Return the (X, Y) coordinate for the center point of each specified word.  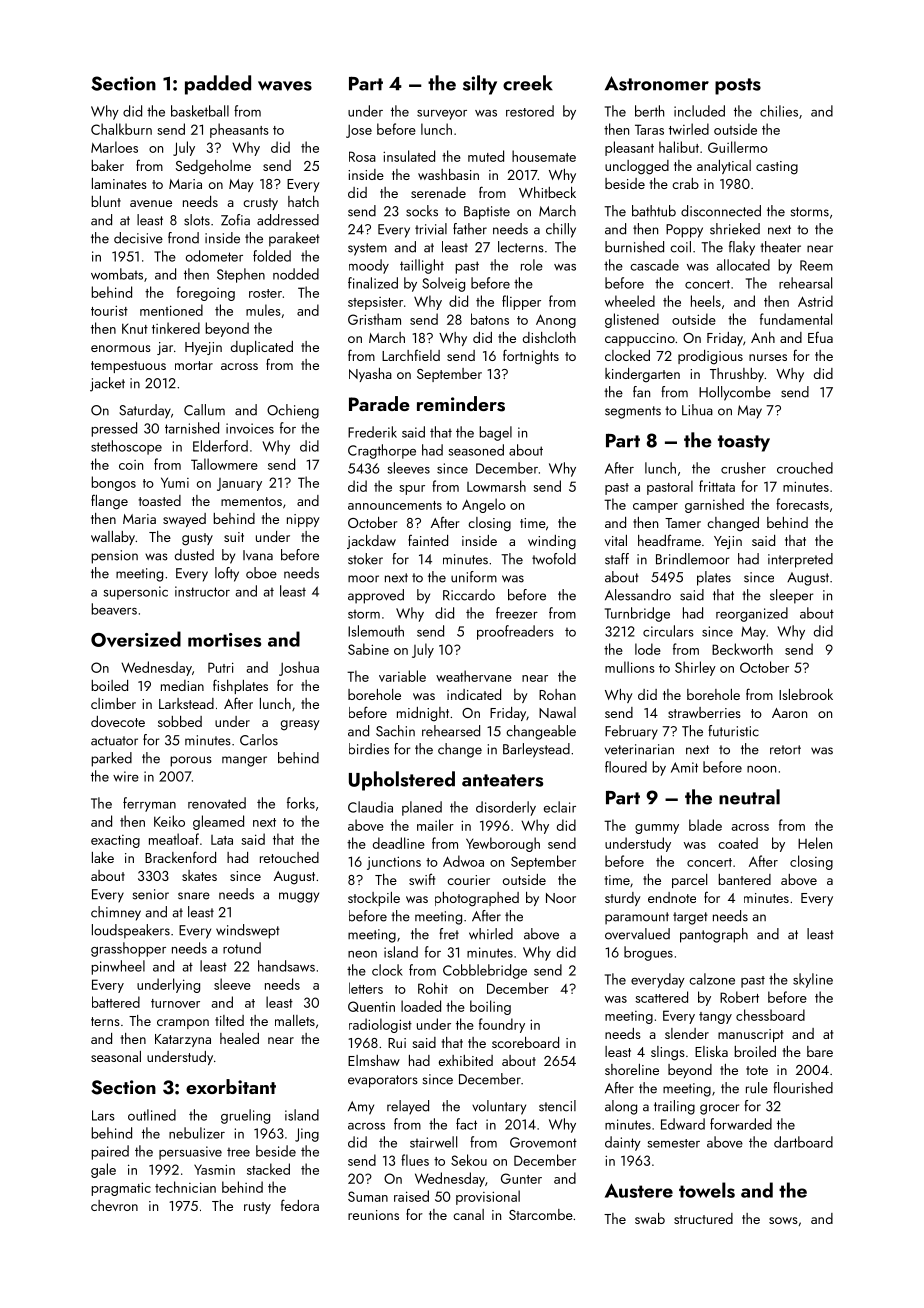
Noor (561, 898)
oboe (261, 573)
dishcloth (549, 337)
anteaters (502, 780)
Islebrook (806, 694)
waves (285, 86)
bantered (744, 879)
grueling (245, 1116)
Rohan (557, 694)
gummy (657, 829)
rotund (242, 948)
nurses (768, 357)
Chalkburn (121, 129)
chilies (779, 111)
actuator (114, 741)
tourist (109, 310)
